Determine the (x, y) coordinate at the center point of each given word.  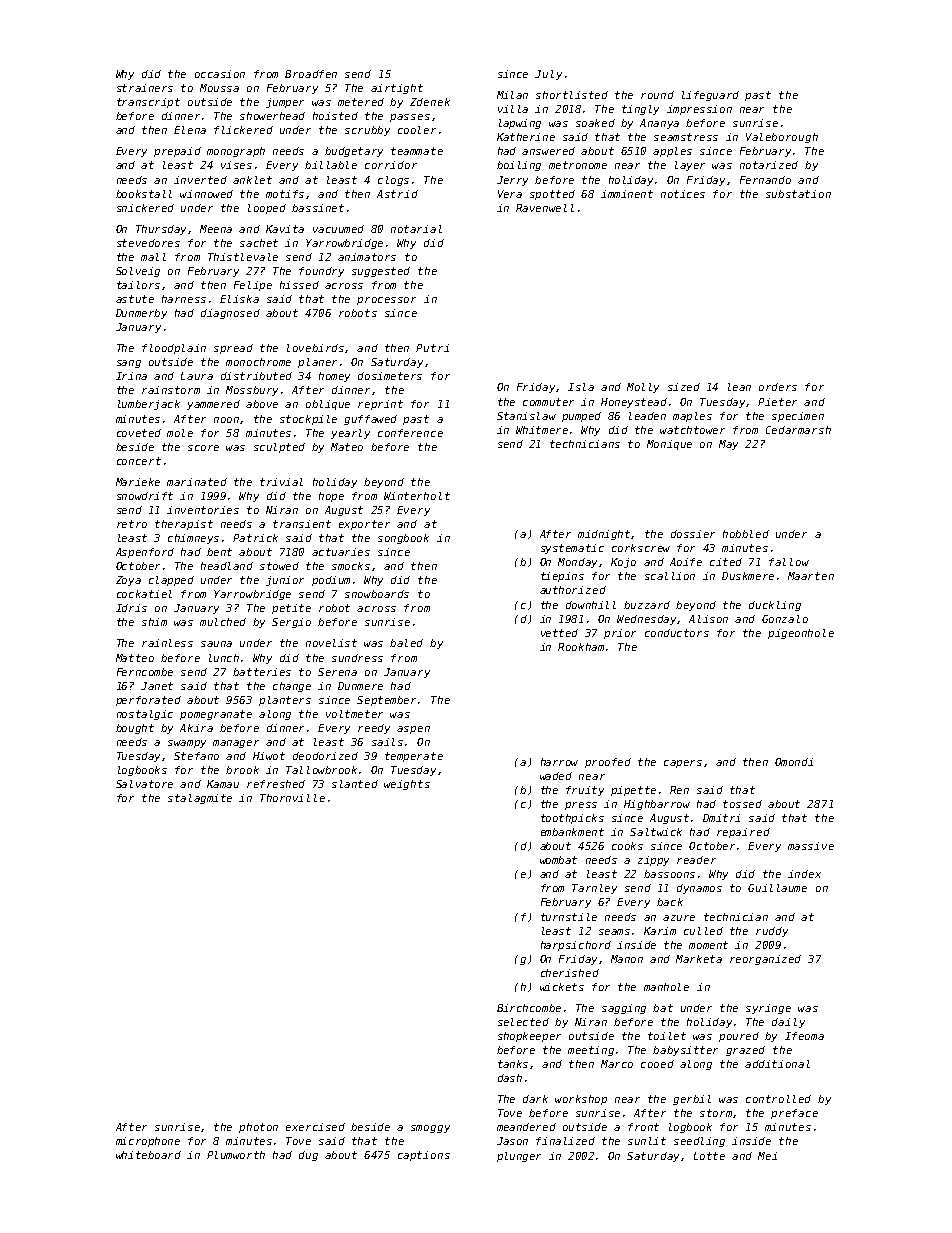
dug (308, 1156)
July (548, 75)
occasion (220, 74)
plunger (519, 1157)
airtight (397, 89)
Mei (767, 1156)
